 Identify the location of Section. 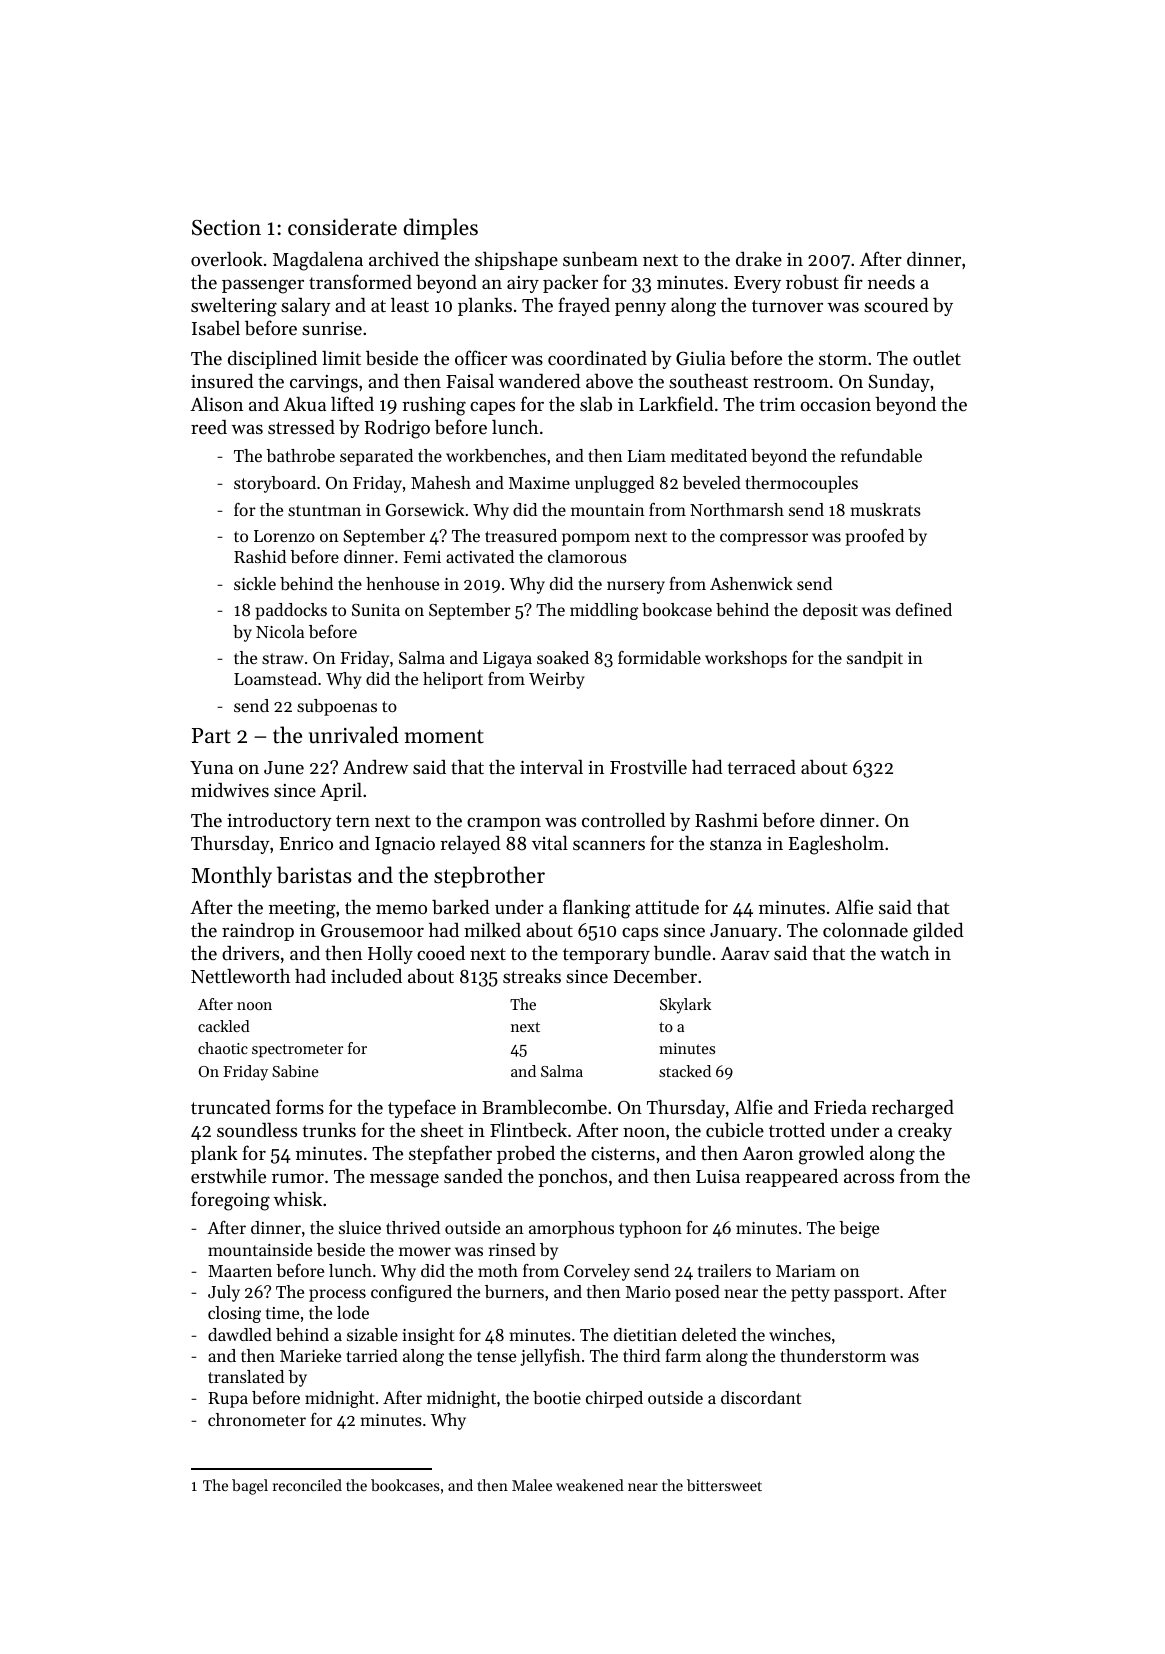
(226, 228).
